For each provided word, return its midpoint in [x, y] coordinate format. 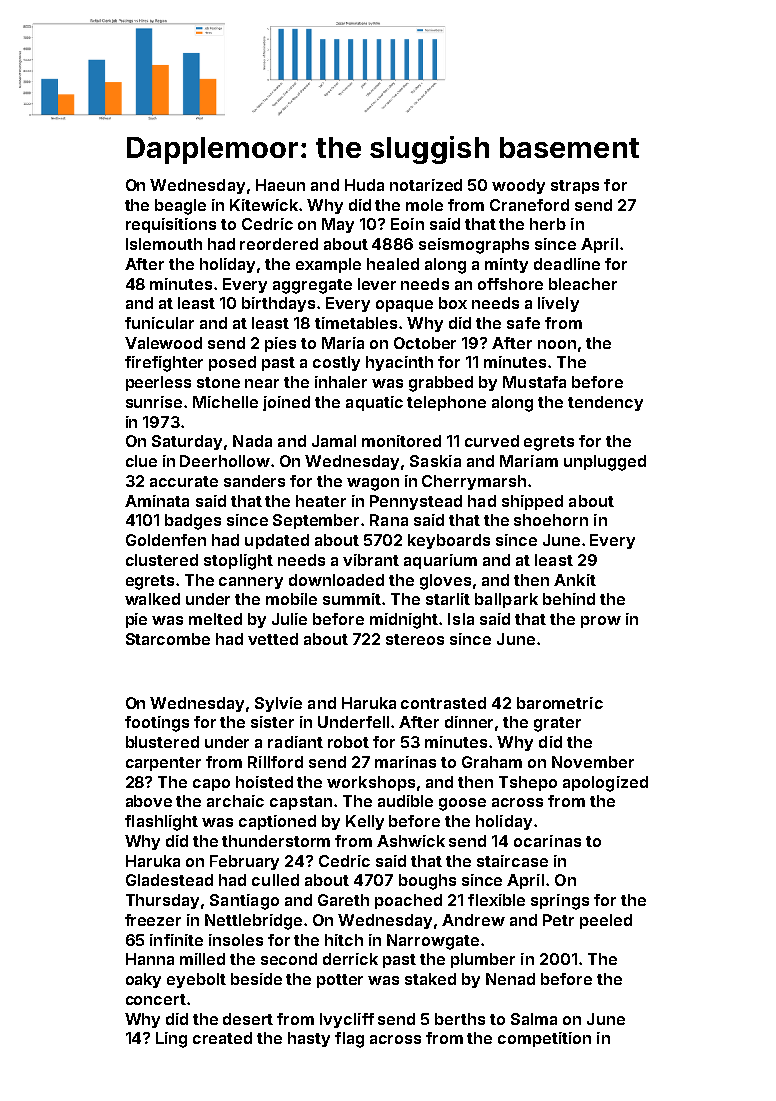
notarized [426, 185]
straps [575, 187]
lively [558, 304]
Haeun [280, 185]
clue [141, 461]
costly [336, 363]
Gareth [343, 900]
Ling [171, 1040]
